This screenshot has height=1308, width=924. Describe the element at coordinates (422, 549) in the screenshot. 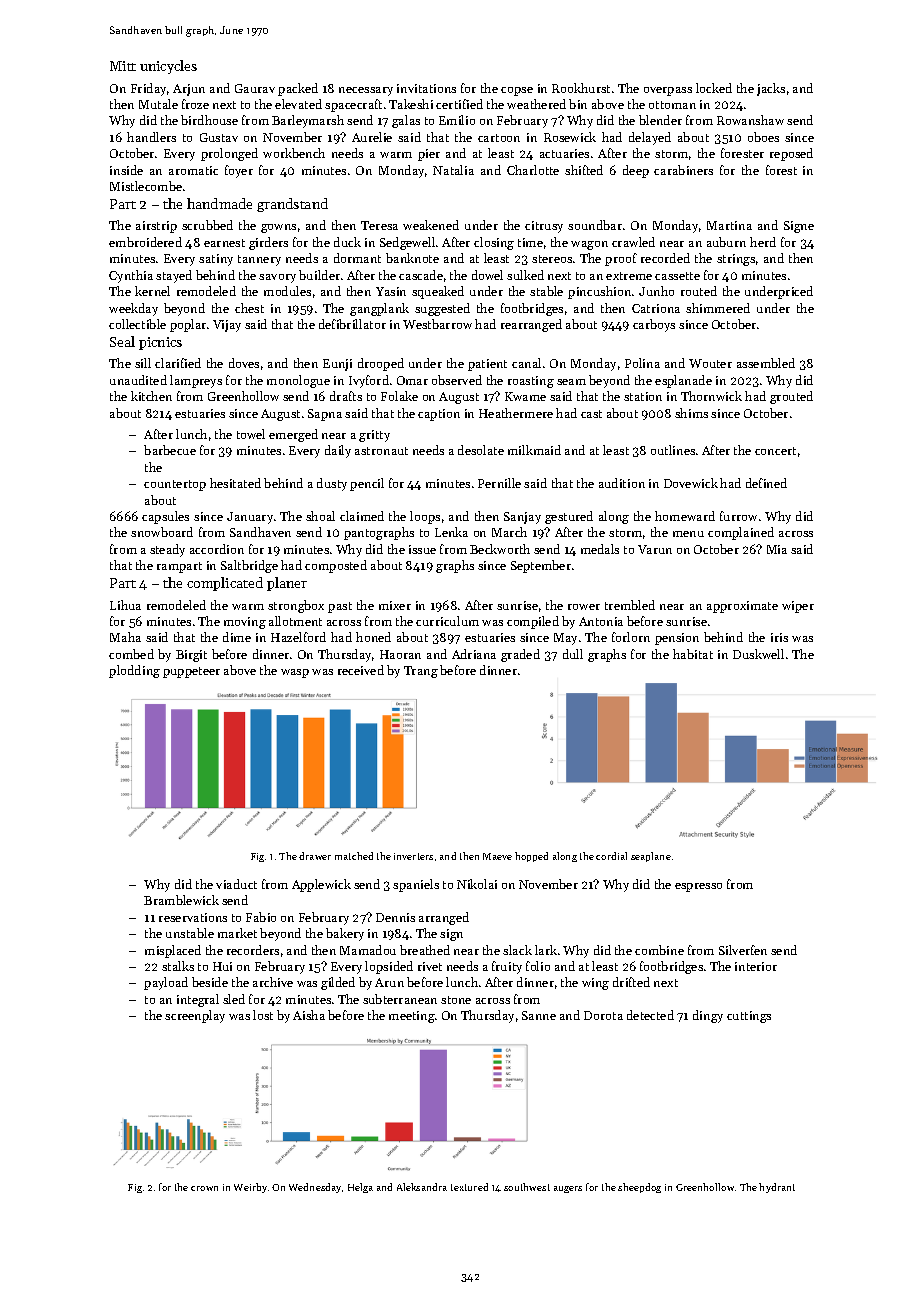

I see `issue` at that location.
